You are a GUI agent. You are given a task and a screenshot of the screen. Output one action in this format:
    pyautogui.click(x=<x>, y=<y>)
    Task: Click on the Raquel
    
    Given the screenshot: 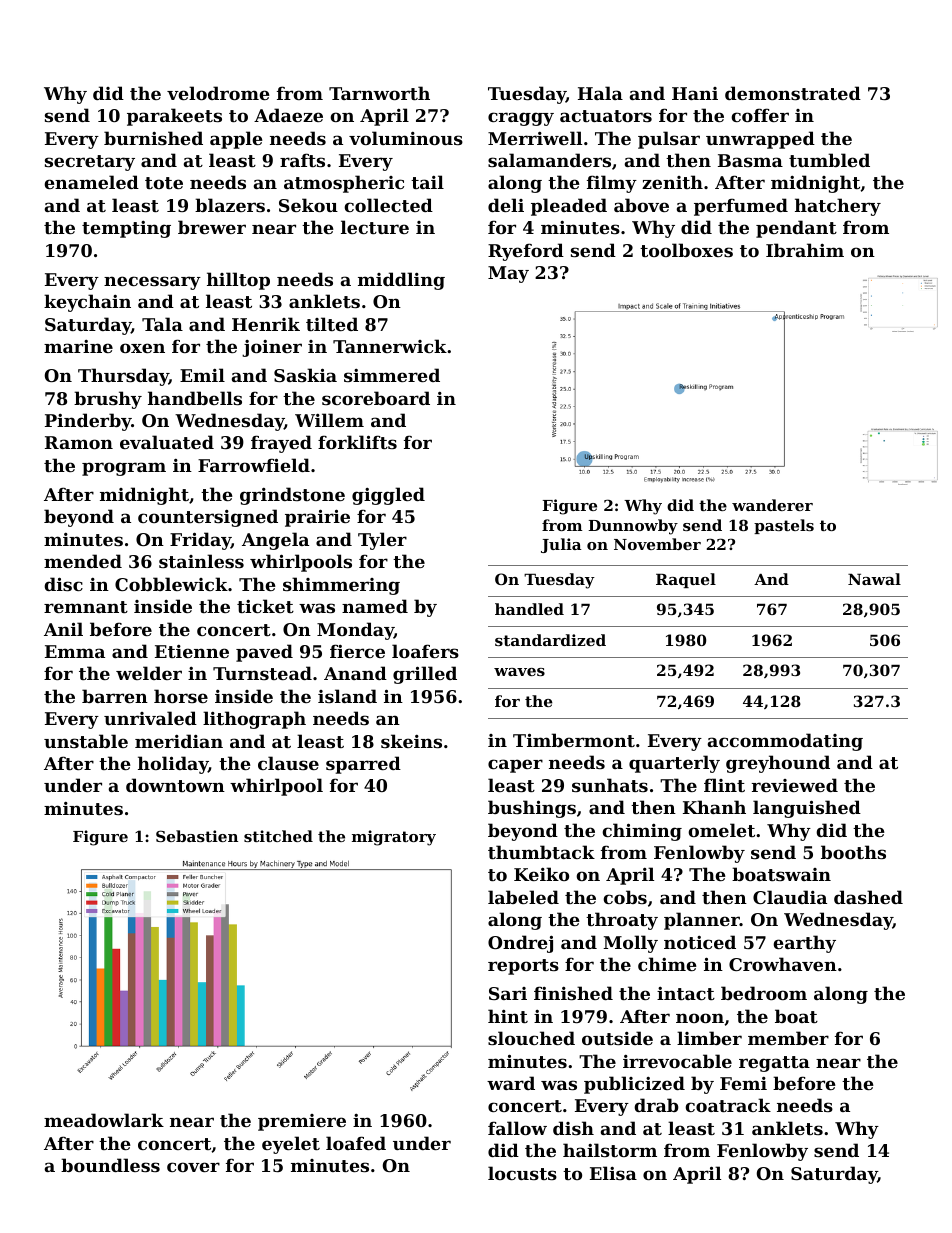 What is the action you would take?
    pyautogui.click(x=686, y=580)
